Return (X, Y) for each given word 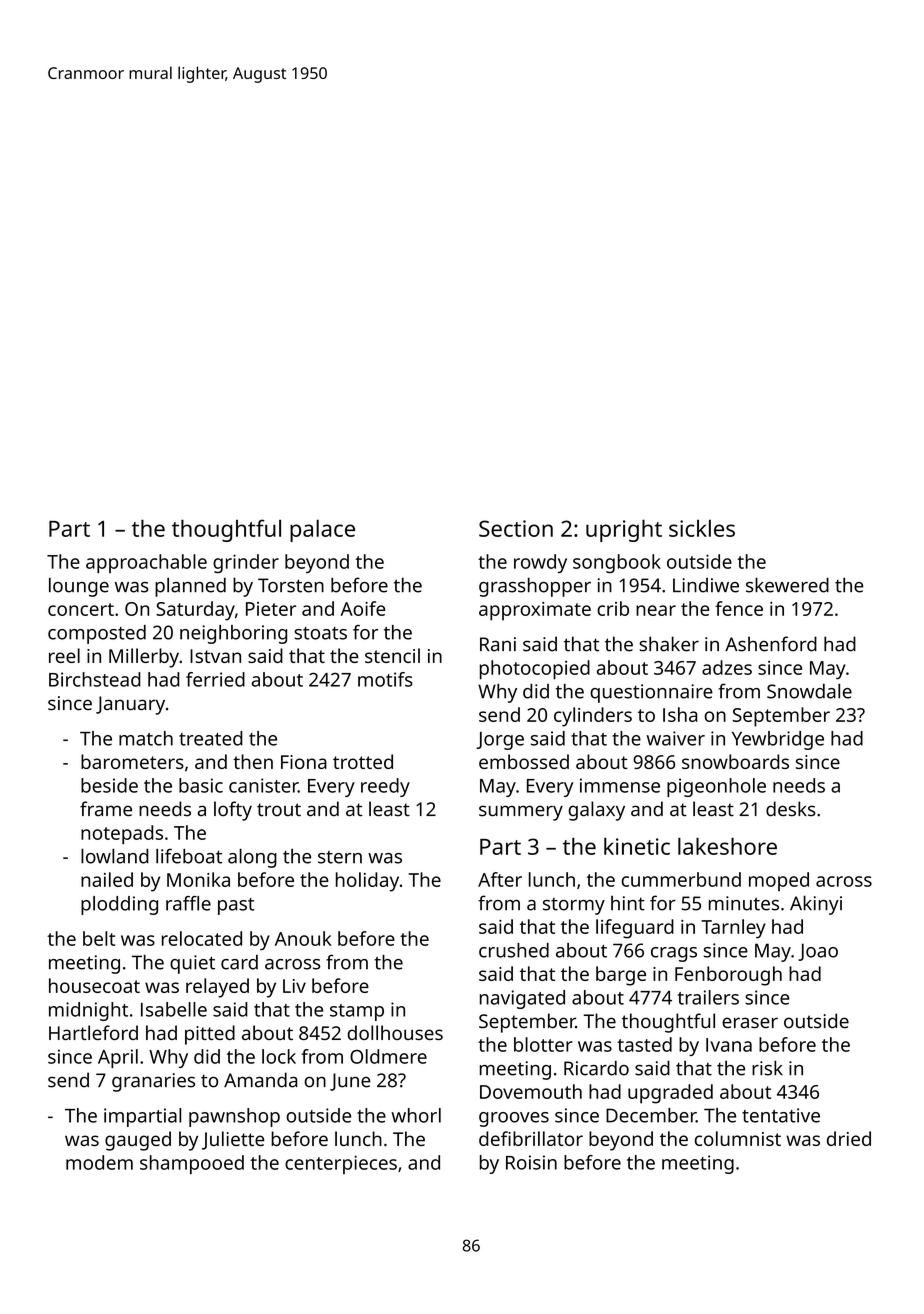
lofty (233, 811)
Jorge (500, 741)
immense (620, 785)
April (118, 1058)
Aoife (362, 608)
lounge (79, 587)
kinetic (637, 846)
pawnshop (234, 1117)
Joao (818, 952)
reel (64, 655)
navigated (522, 999)
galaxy (597, 811)
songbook (617, 563)
